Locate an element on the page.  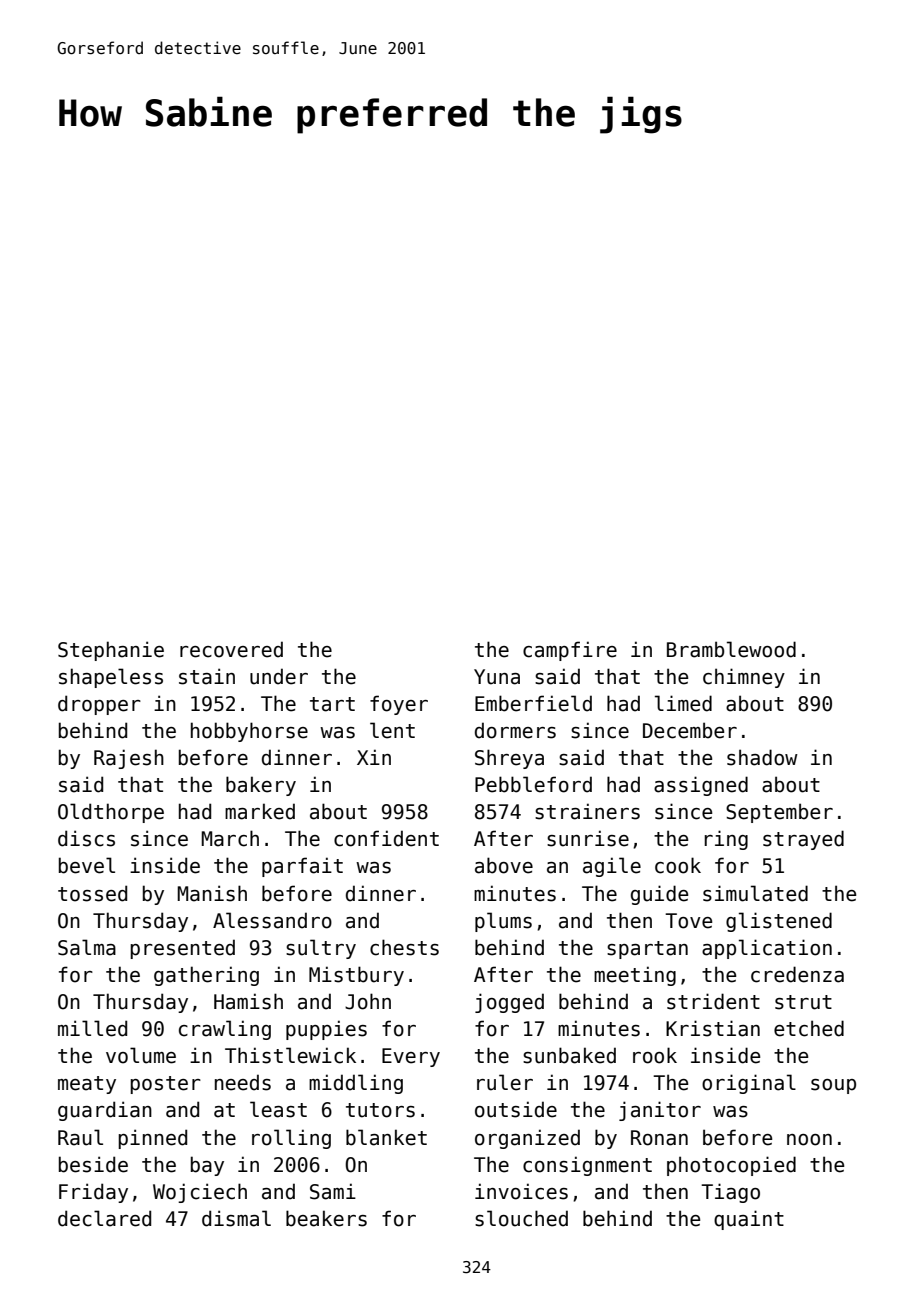
campfire is located at coordinates (570, 651).
